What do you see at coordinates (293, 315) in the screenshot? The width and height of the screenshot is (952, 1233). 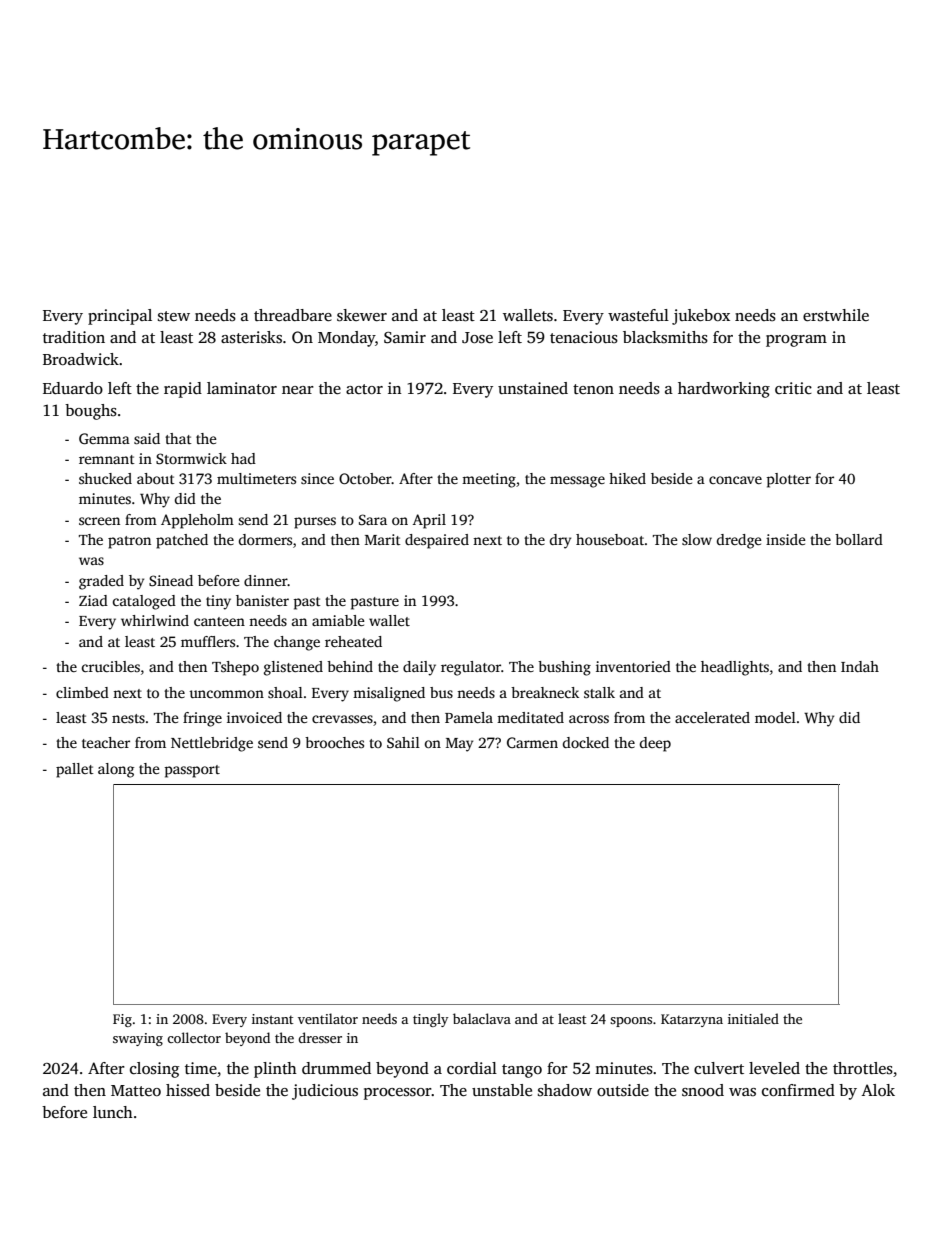 I see `threadbare` at bounding box center [293, 315].
